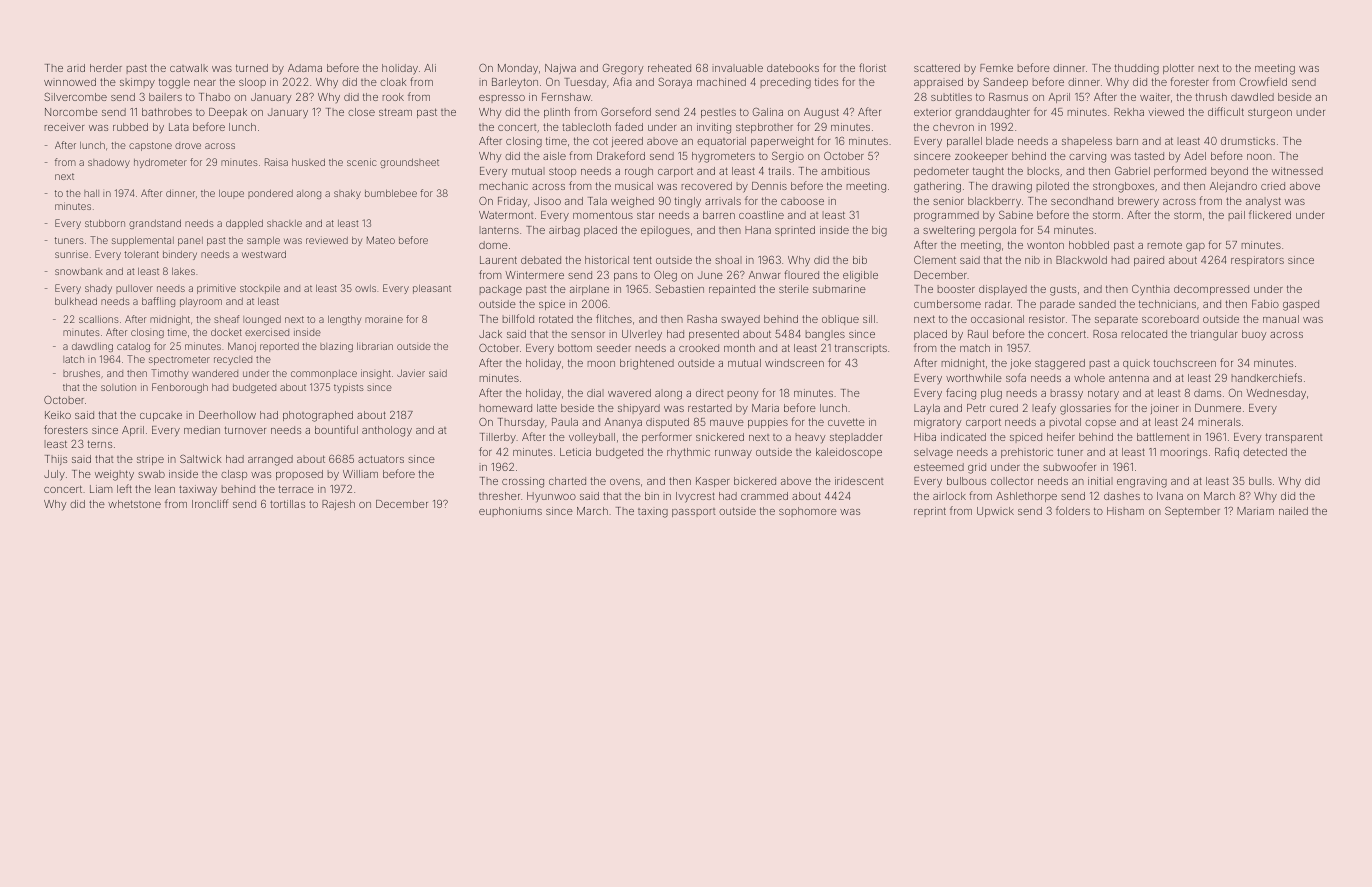  What do you see at coordinates (510, 512) in the image?
I see `euphoniums` at bounding box center [510, 512].
